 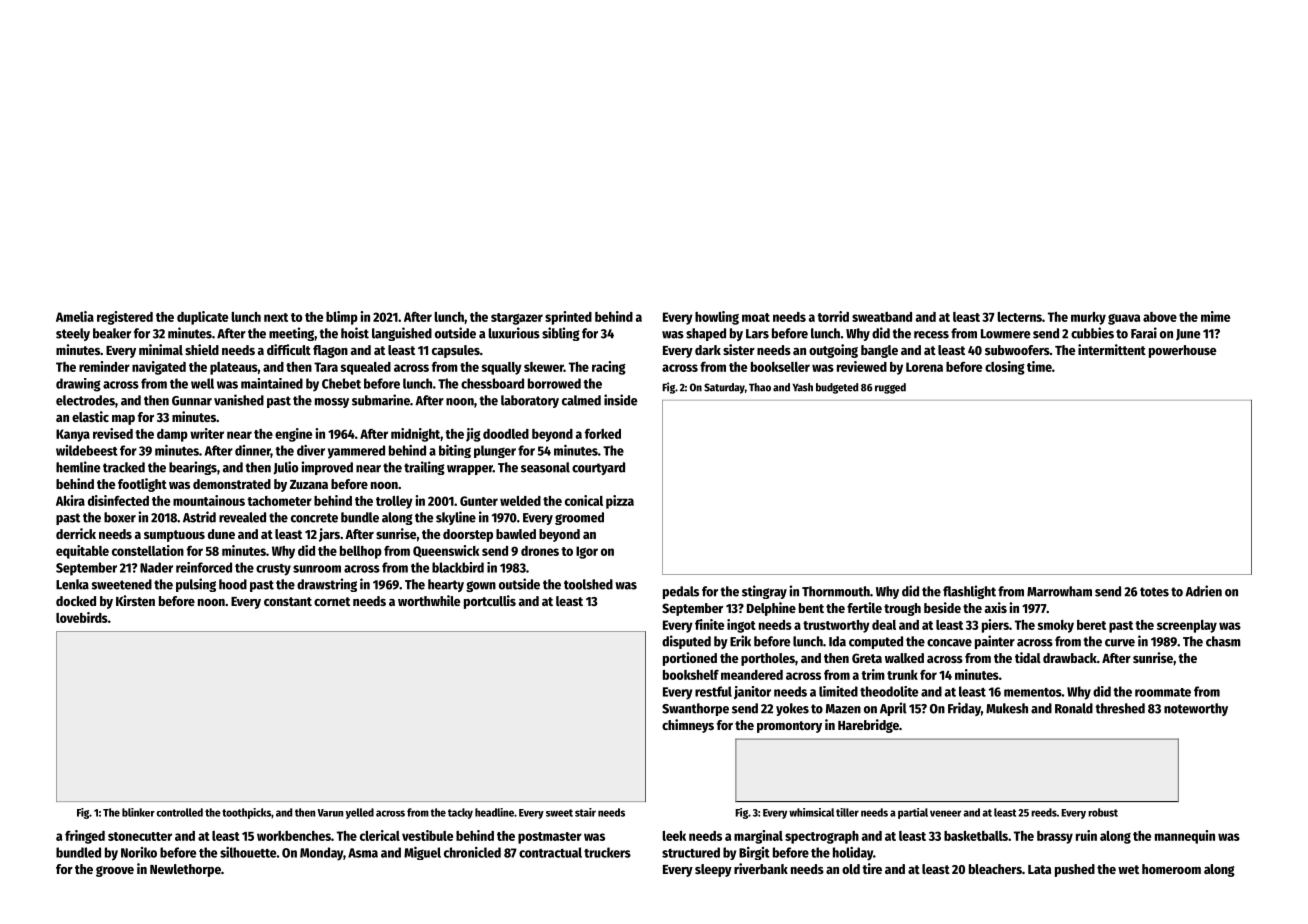 What do you see at coordinates (587, 552) in the screenshot?
I see `Igor` at bounding box center [587, 552].
